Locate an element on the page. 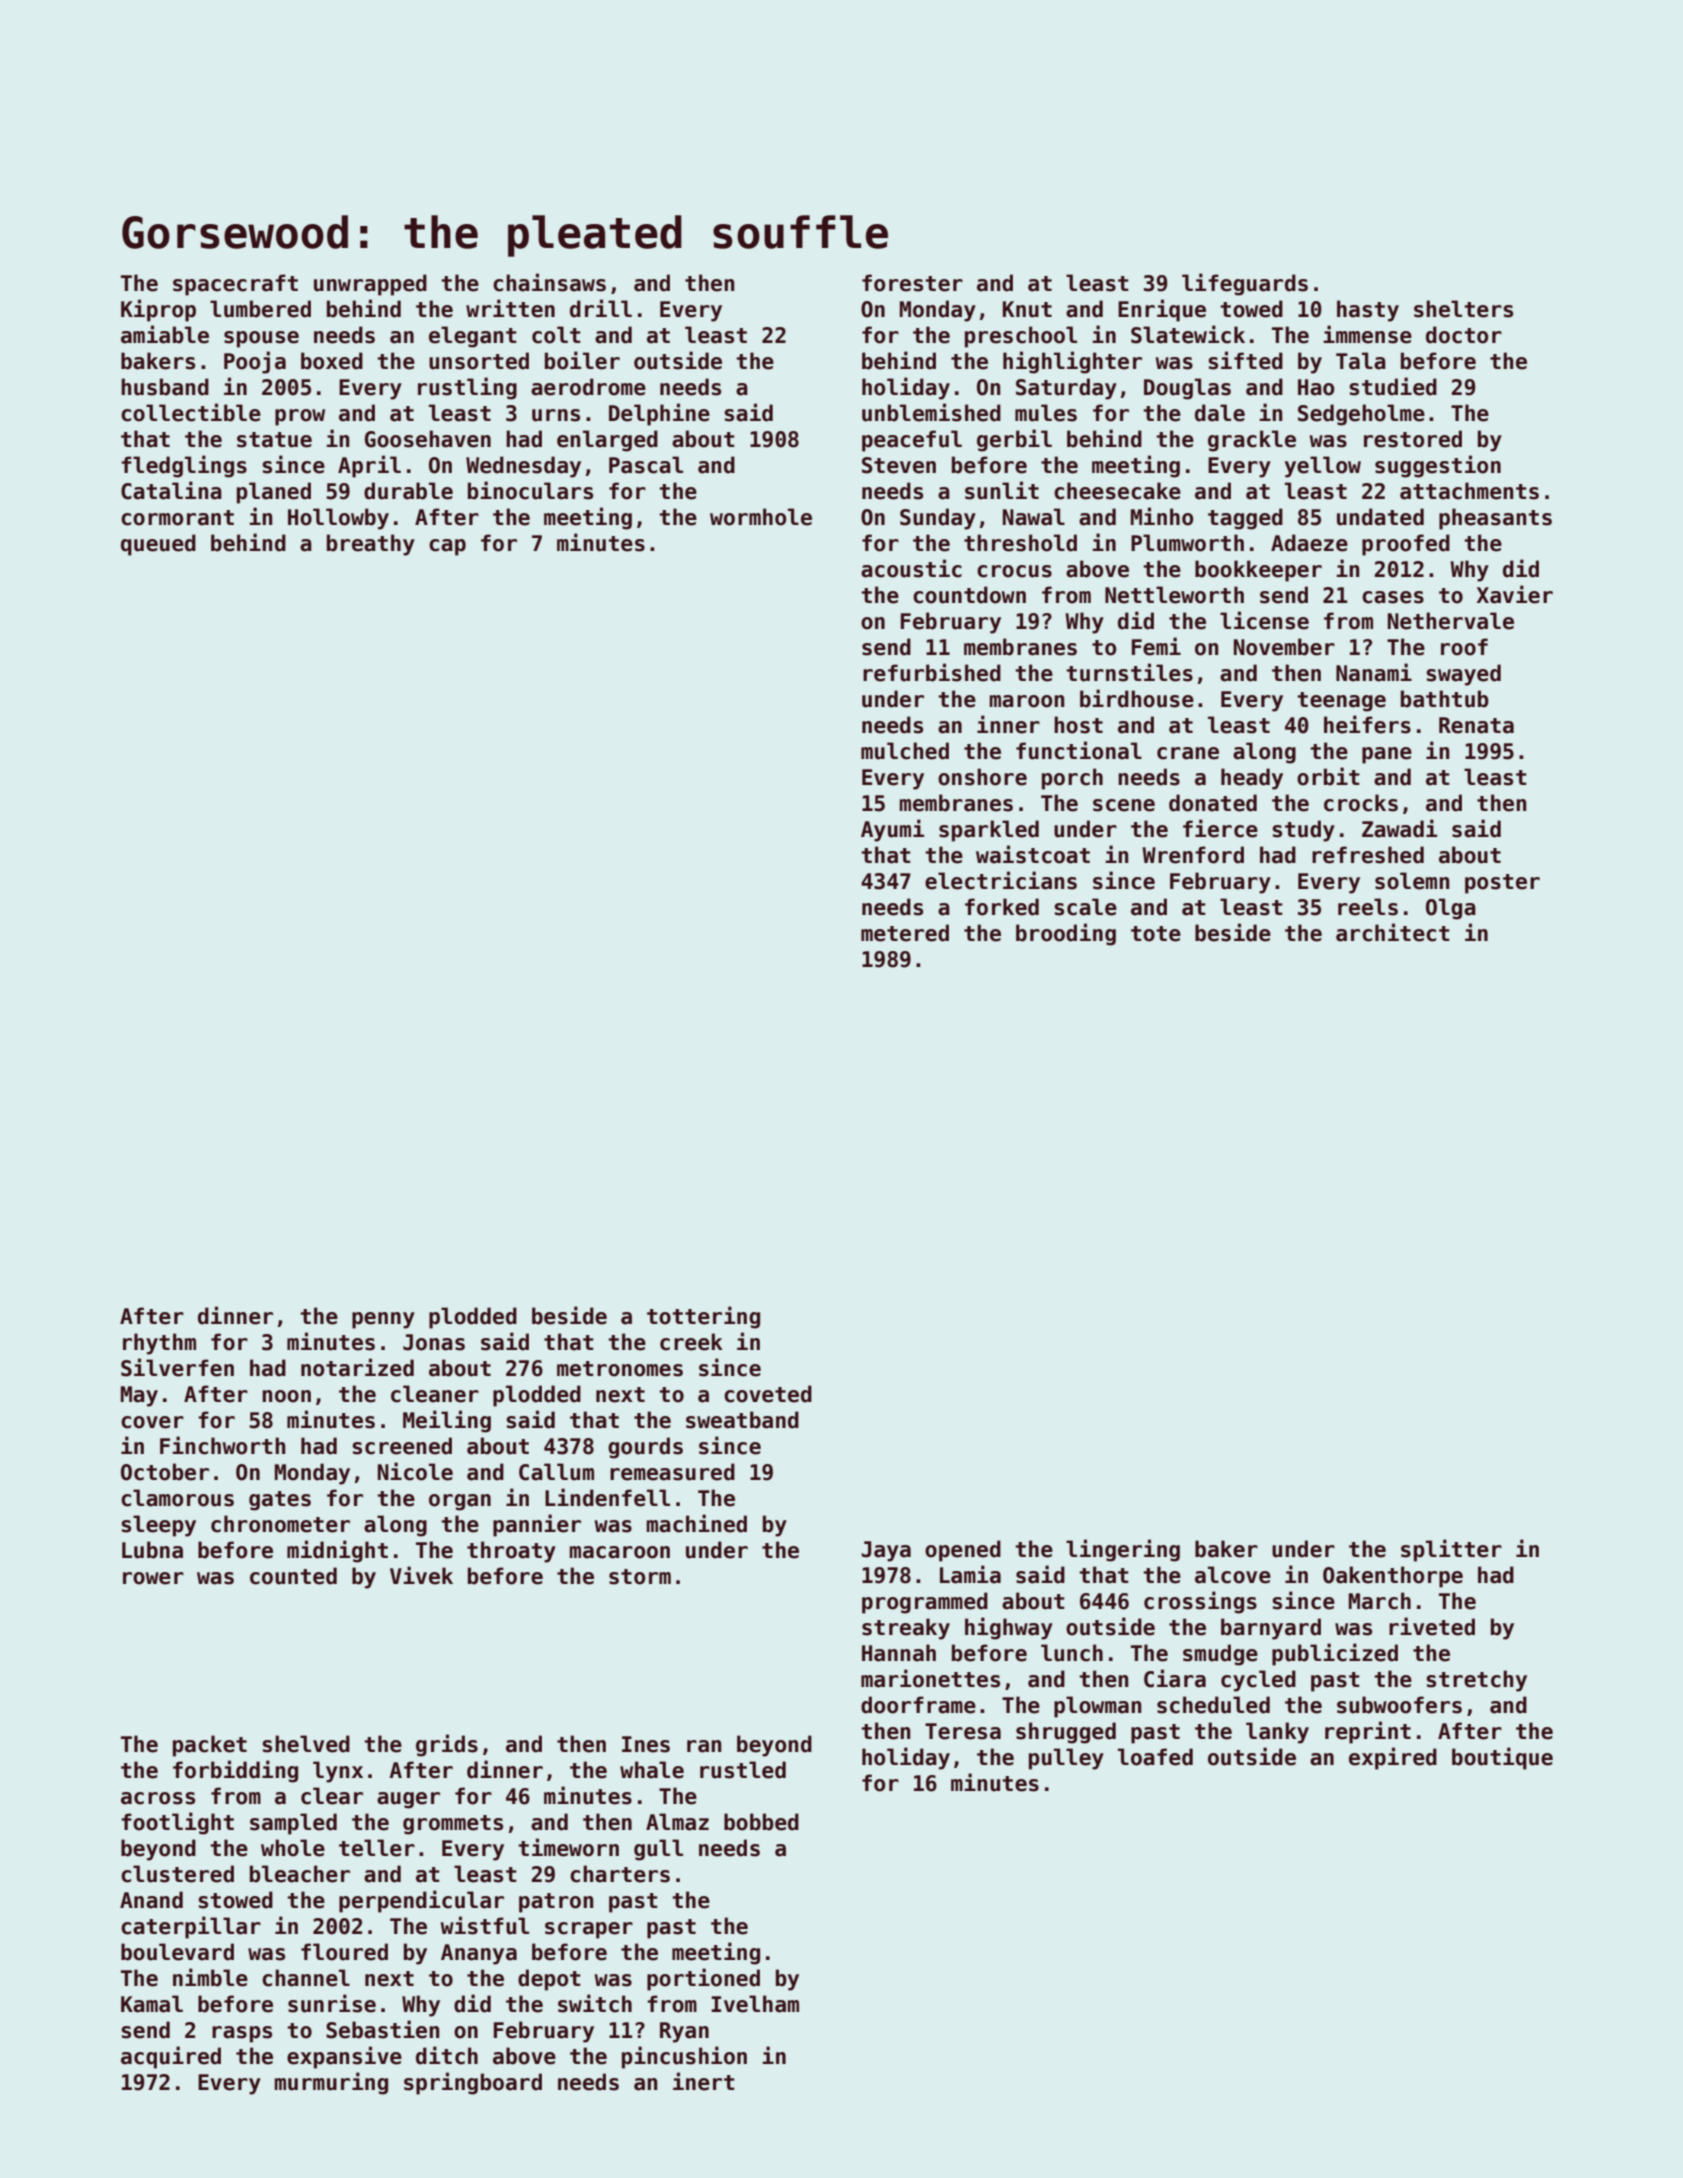 The width and height of the image is (1683, 2178). architect is located at coordinates (1393, 932).
